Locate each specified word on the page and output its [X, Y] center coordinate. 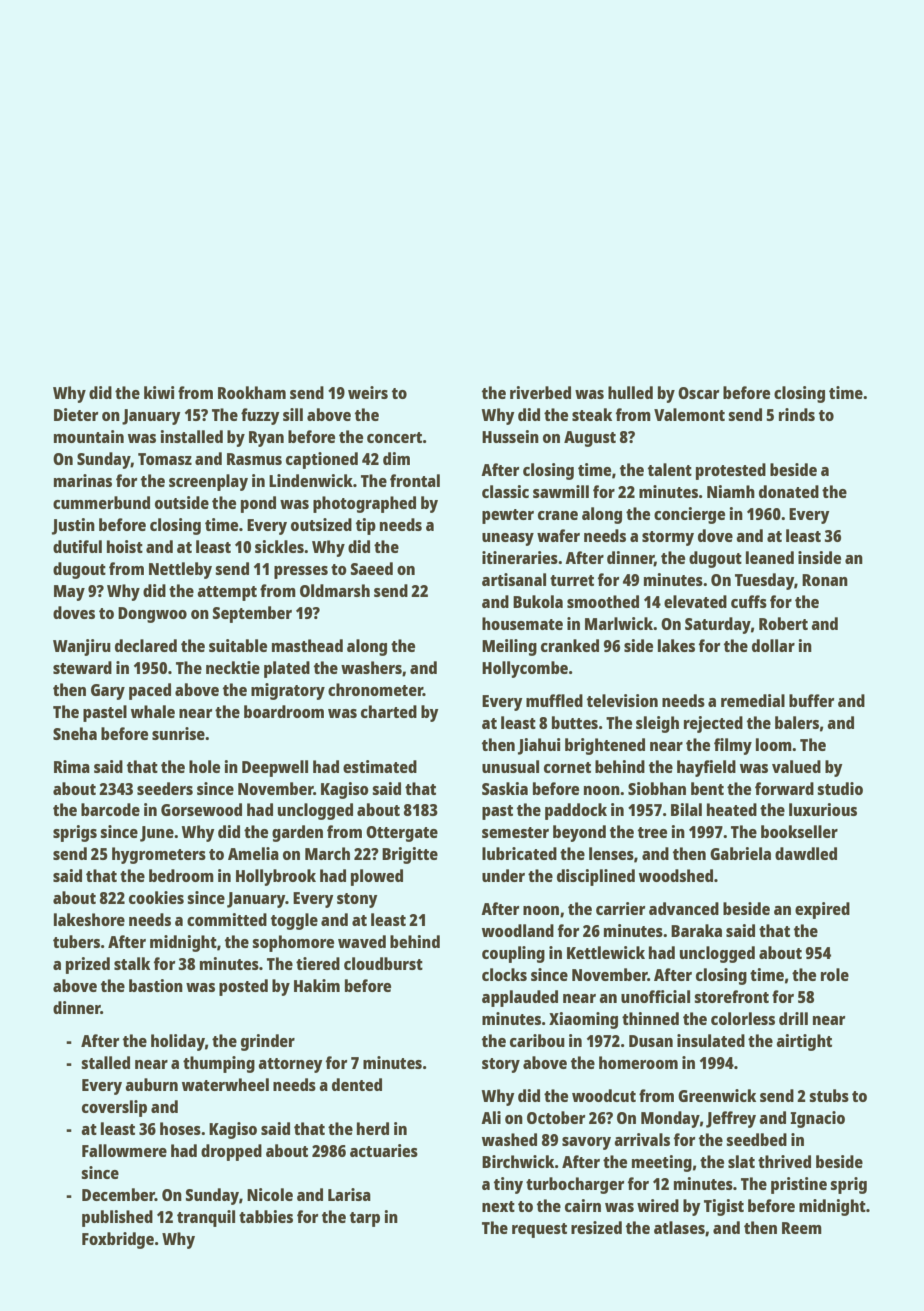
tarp [365, 1219]
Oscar [698, 393]
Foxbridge [118, 1240]
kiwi [159, 392]
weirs [368, 392]
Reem [802, 1228]
